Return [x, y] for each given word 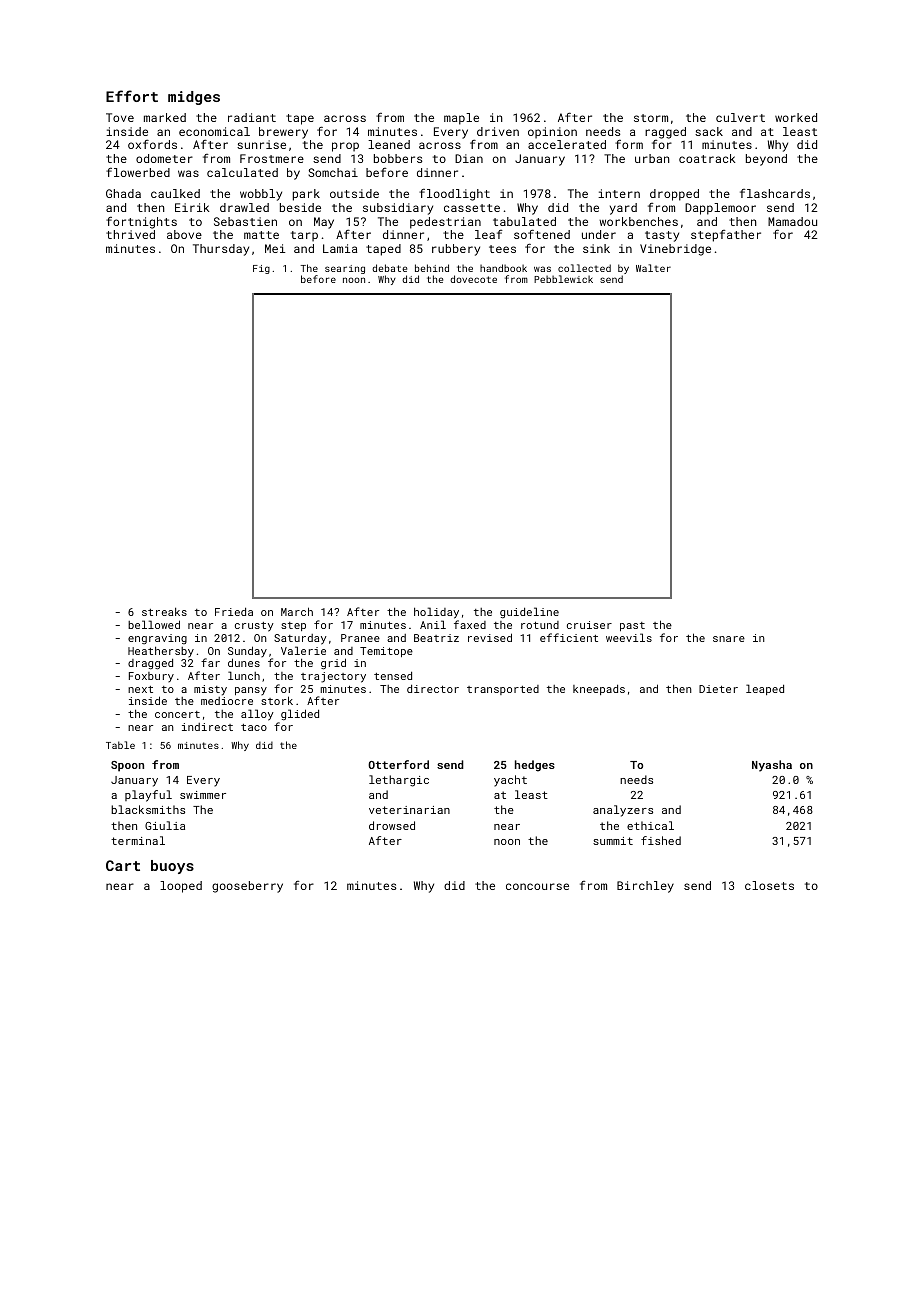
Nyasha [772, 766]
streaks [164, 612]
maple [461, 119]
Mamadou [792, 221]
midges [194, 98]
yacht [510, 781]
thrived [130, 234]
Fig [261, 269]
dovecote [473, 279]
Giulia [165, 825]
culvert [740, 117]
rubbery [456, 250]
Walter [653, 268]
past [632, 626]
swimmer [203, 795]
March [297, 611]
